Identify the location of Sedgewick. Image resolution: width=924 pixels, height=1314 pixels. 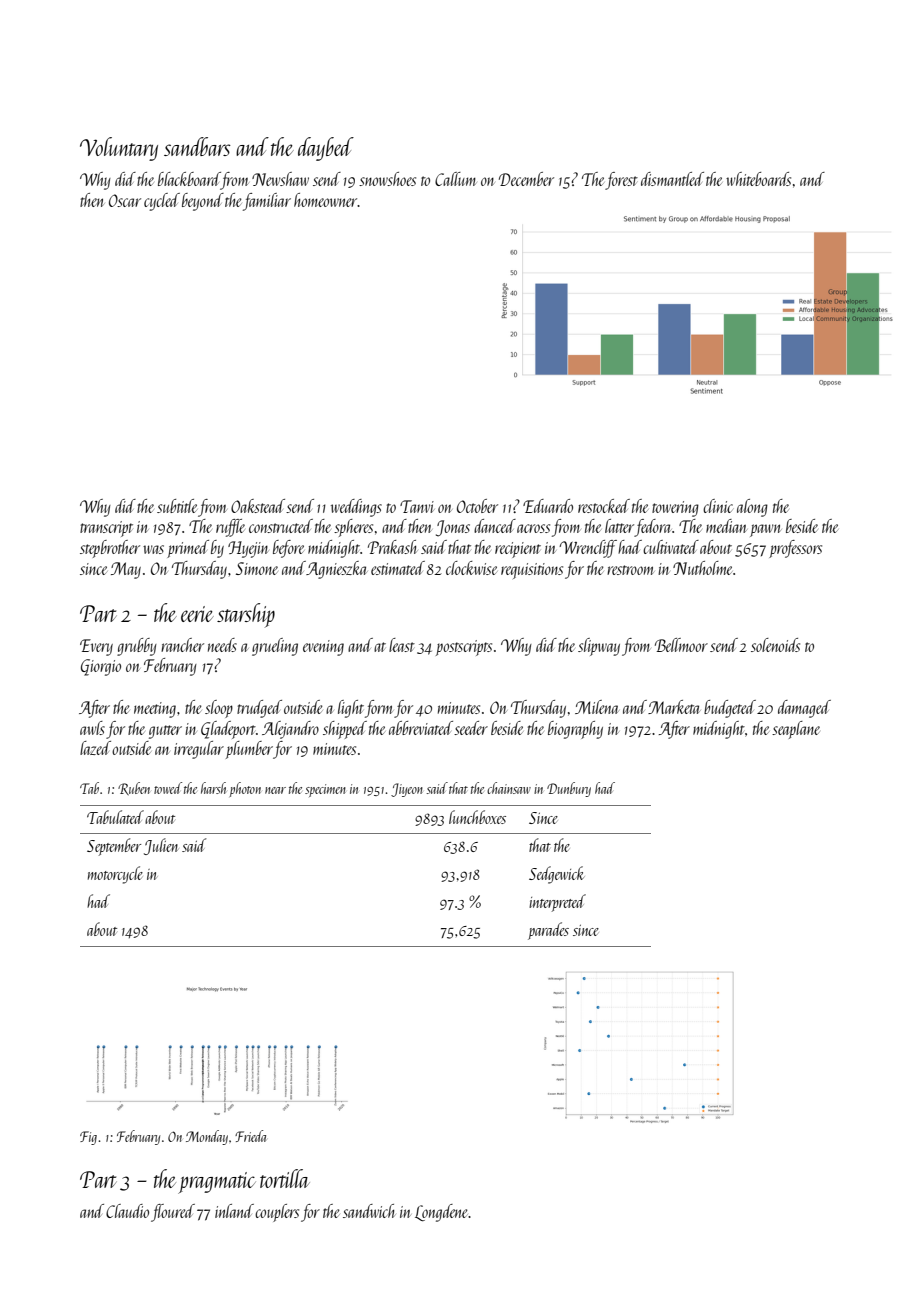
(557, 875).
